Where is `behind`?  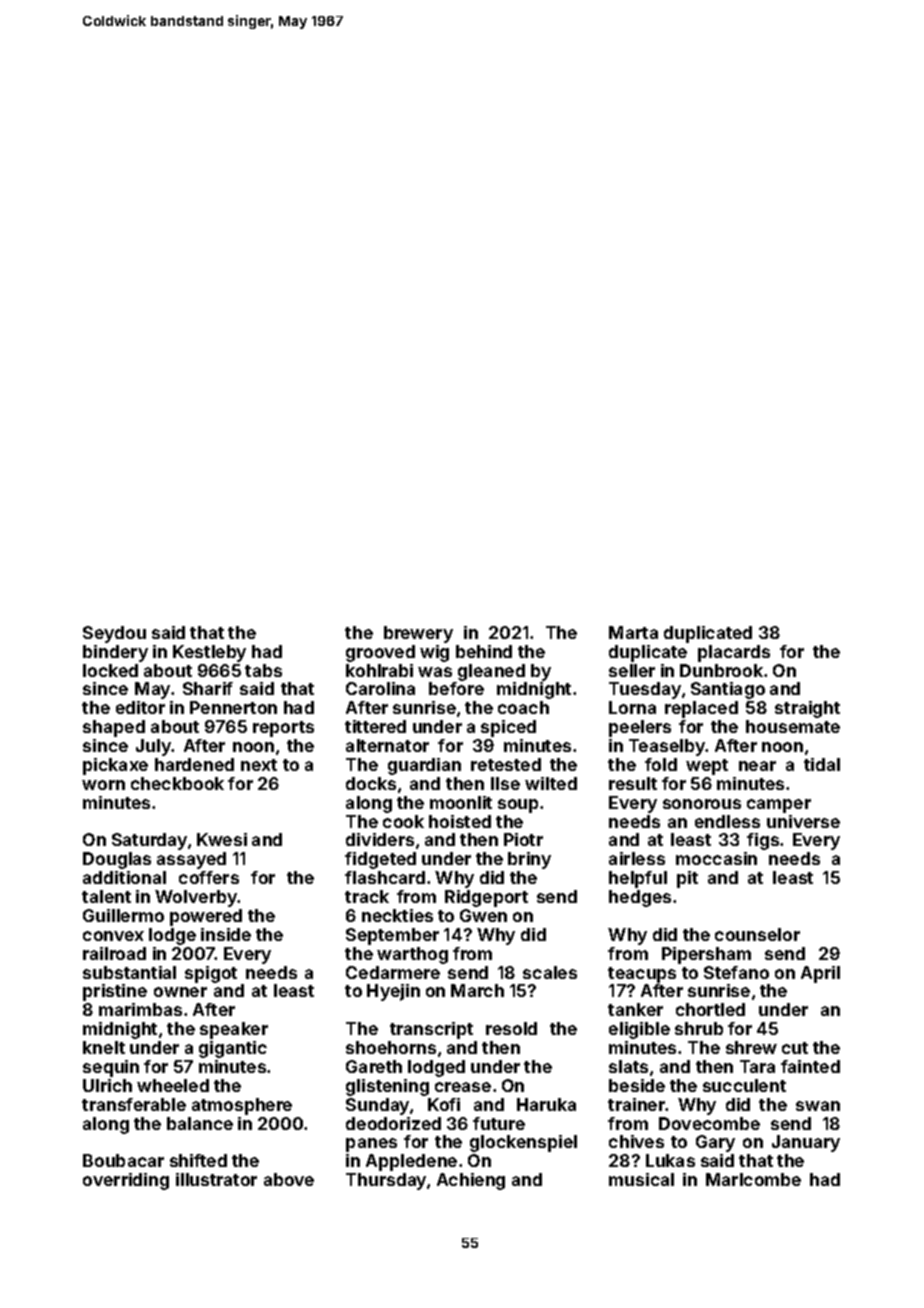 behind is located at coordinates (484, 651).
